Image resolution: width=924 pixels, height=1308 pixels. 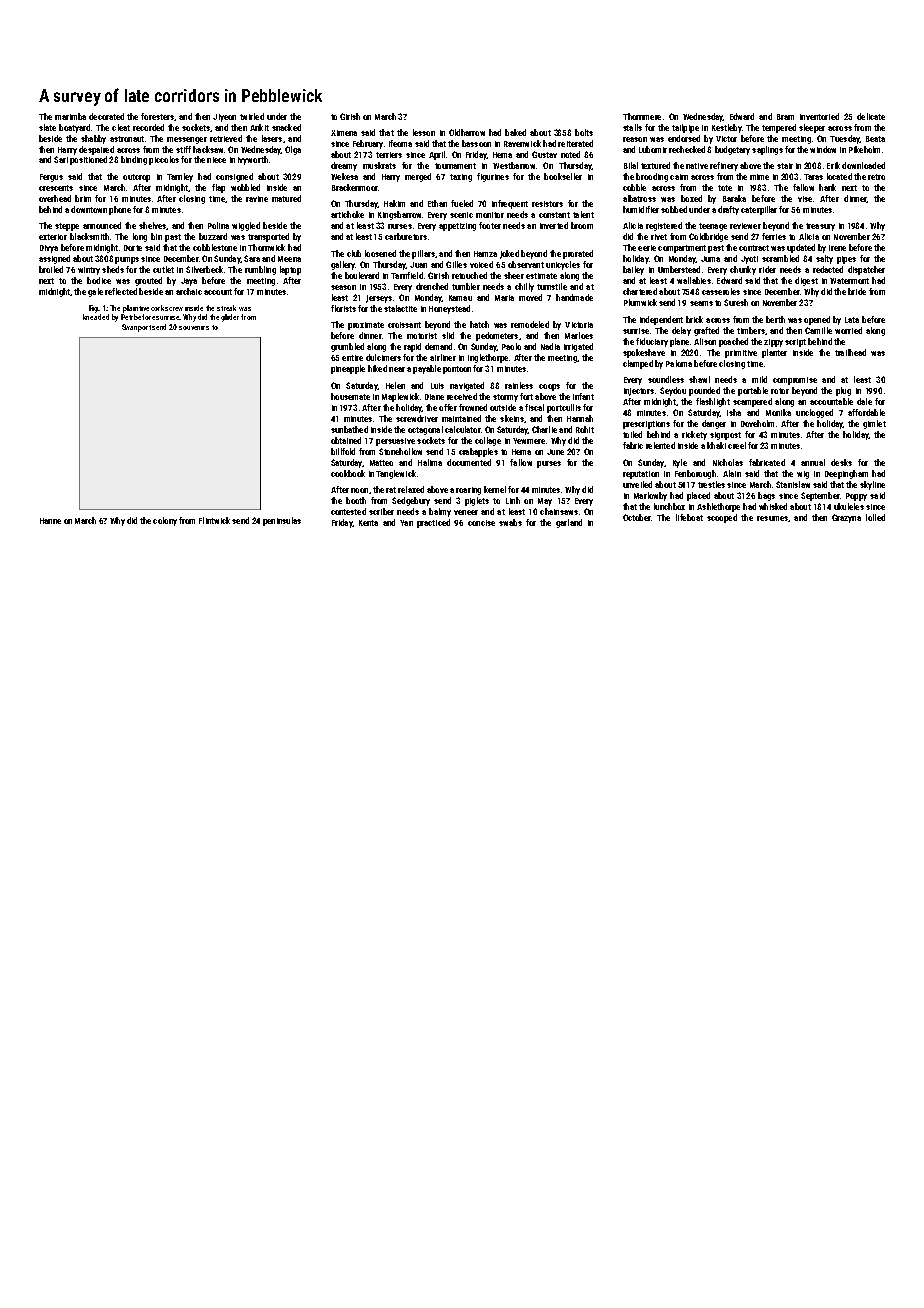 What do you see at coordinates (642, 116) in the screenshot?
I see `Thornmere` at bounding box center [642, 116].
